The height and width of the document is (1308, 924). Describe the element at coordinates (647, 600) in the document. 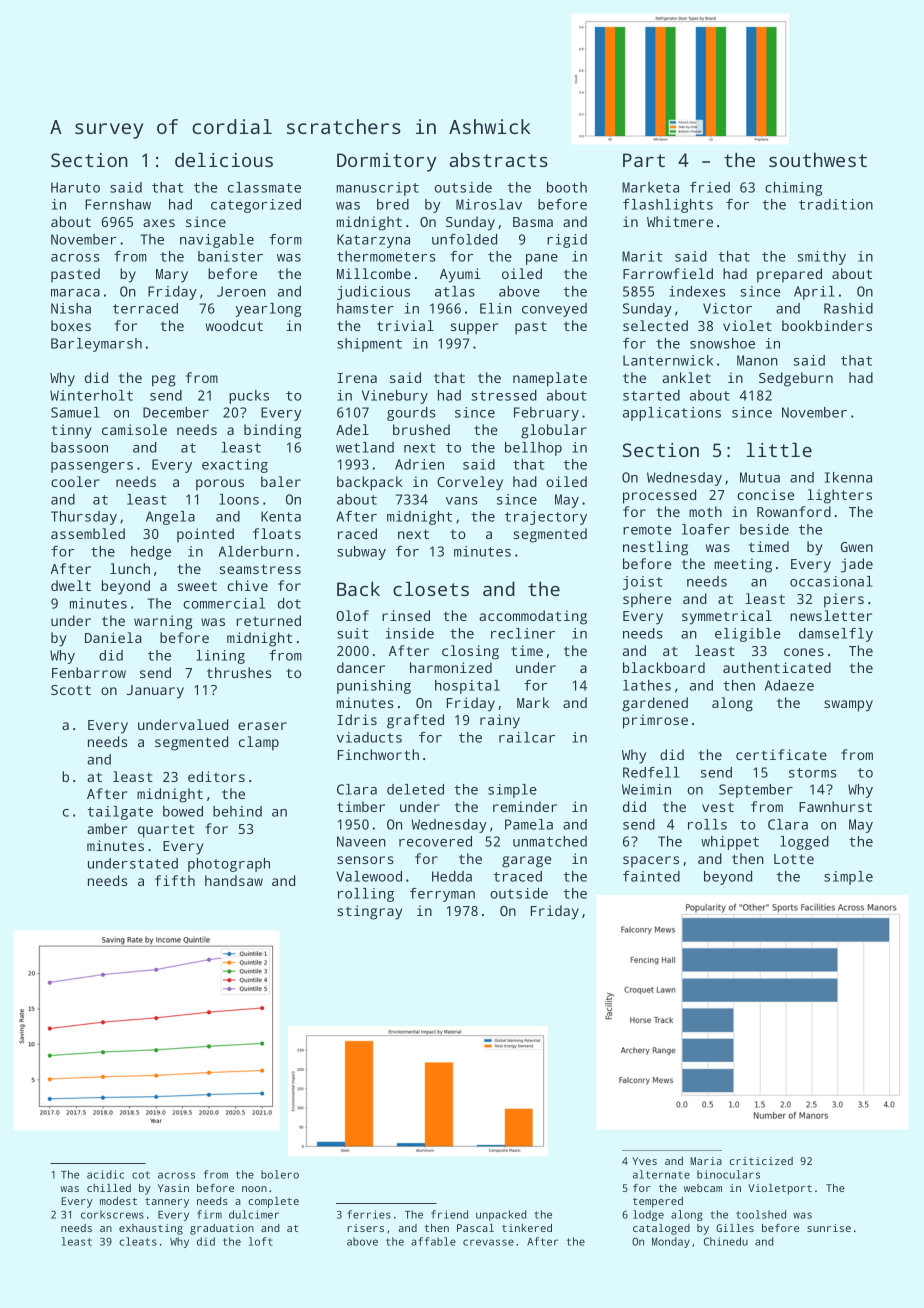

I see `sphere` at that location.
